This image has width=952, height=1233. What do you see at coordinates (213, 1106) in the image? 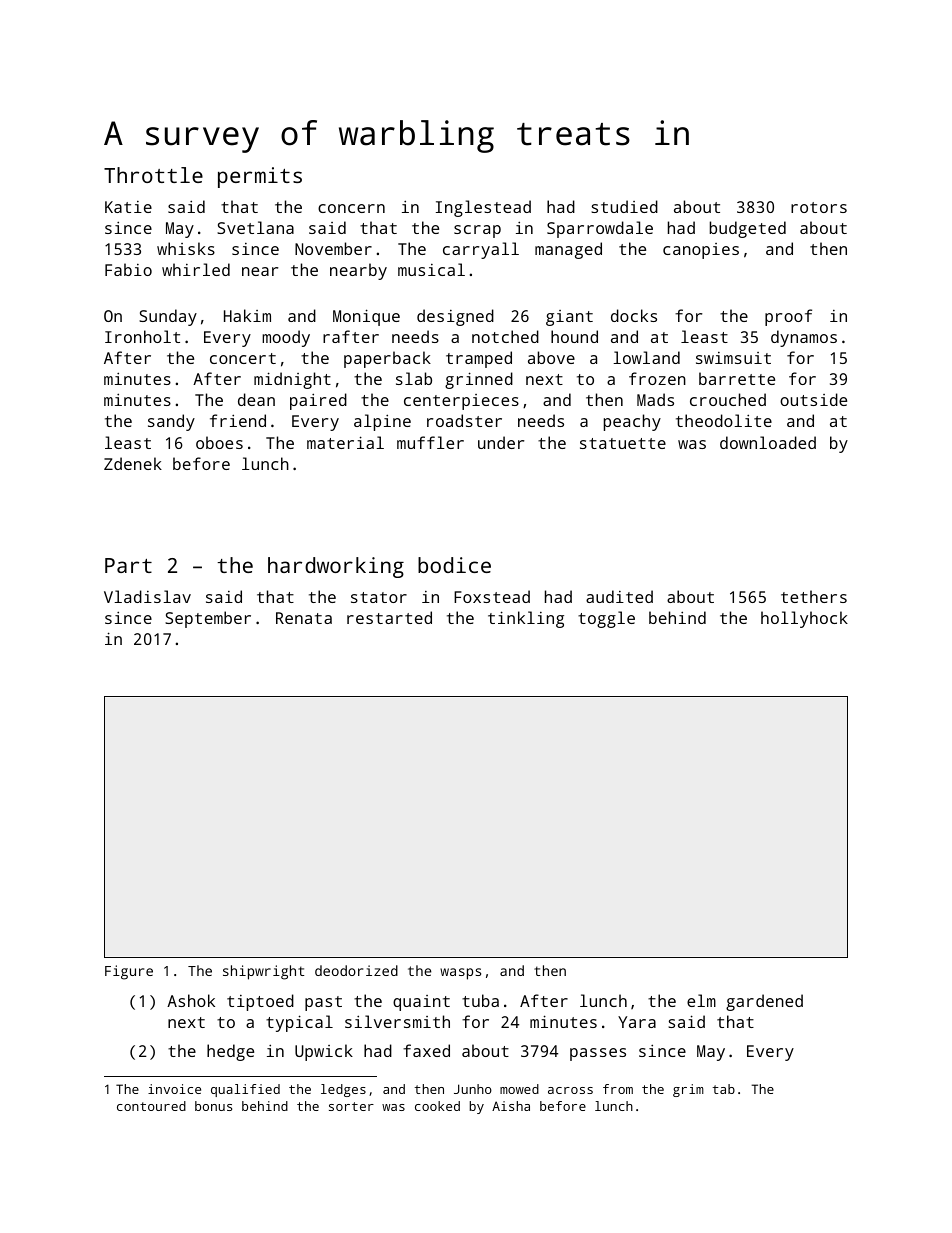
I see `bonus` at bounding box center [213, 1106].
